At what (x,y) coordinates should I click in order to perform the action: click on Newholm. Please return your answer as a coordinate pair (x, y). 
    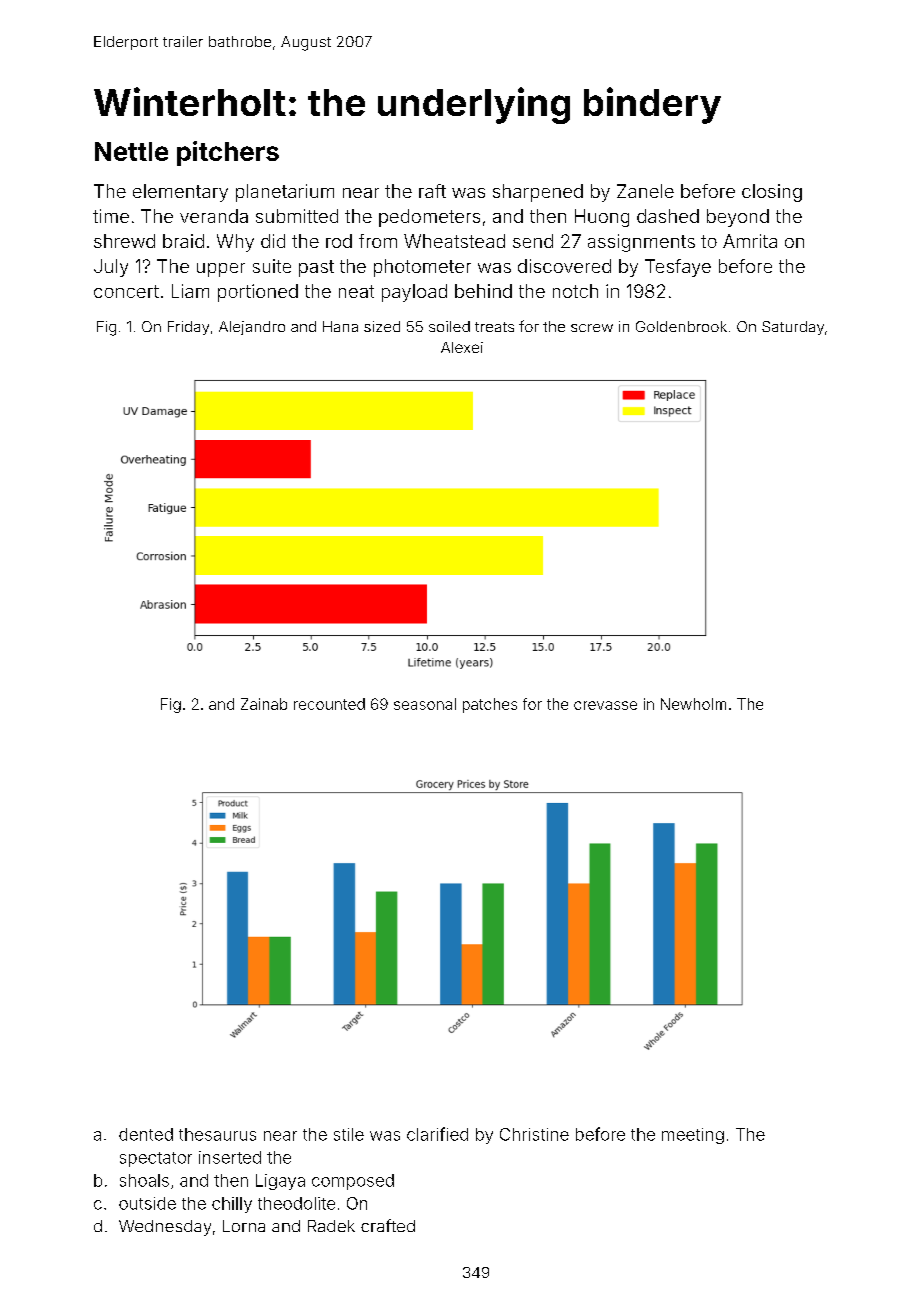
    Looking at the image, I should click on (693, 704).
